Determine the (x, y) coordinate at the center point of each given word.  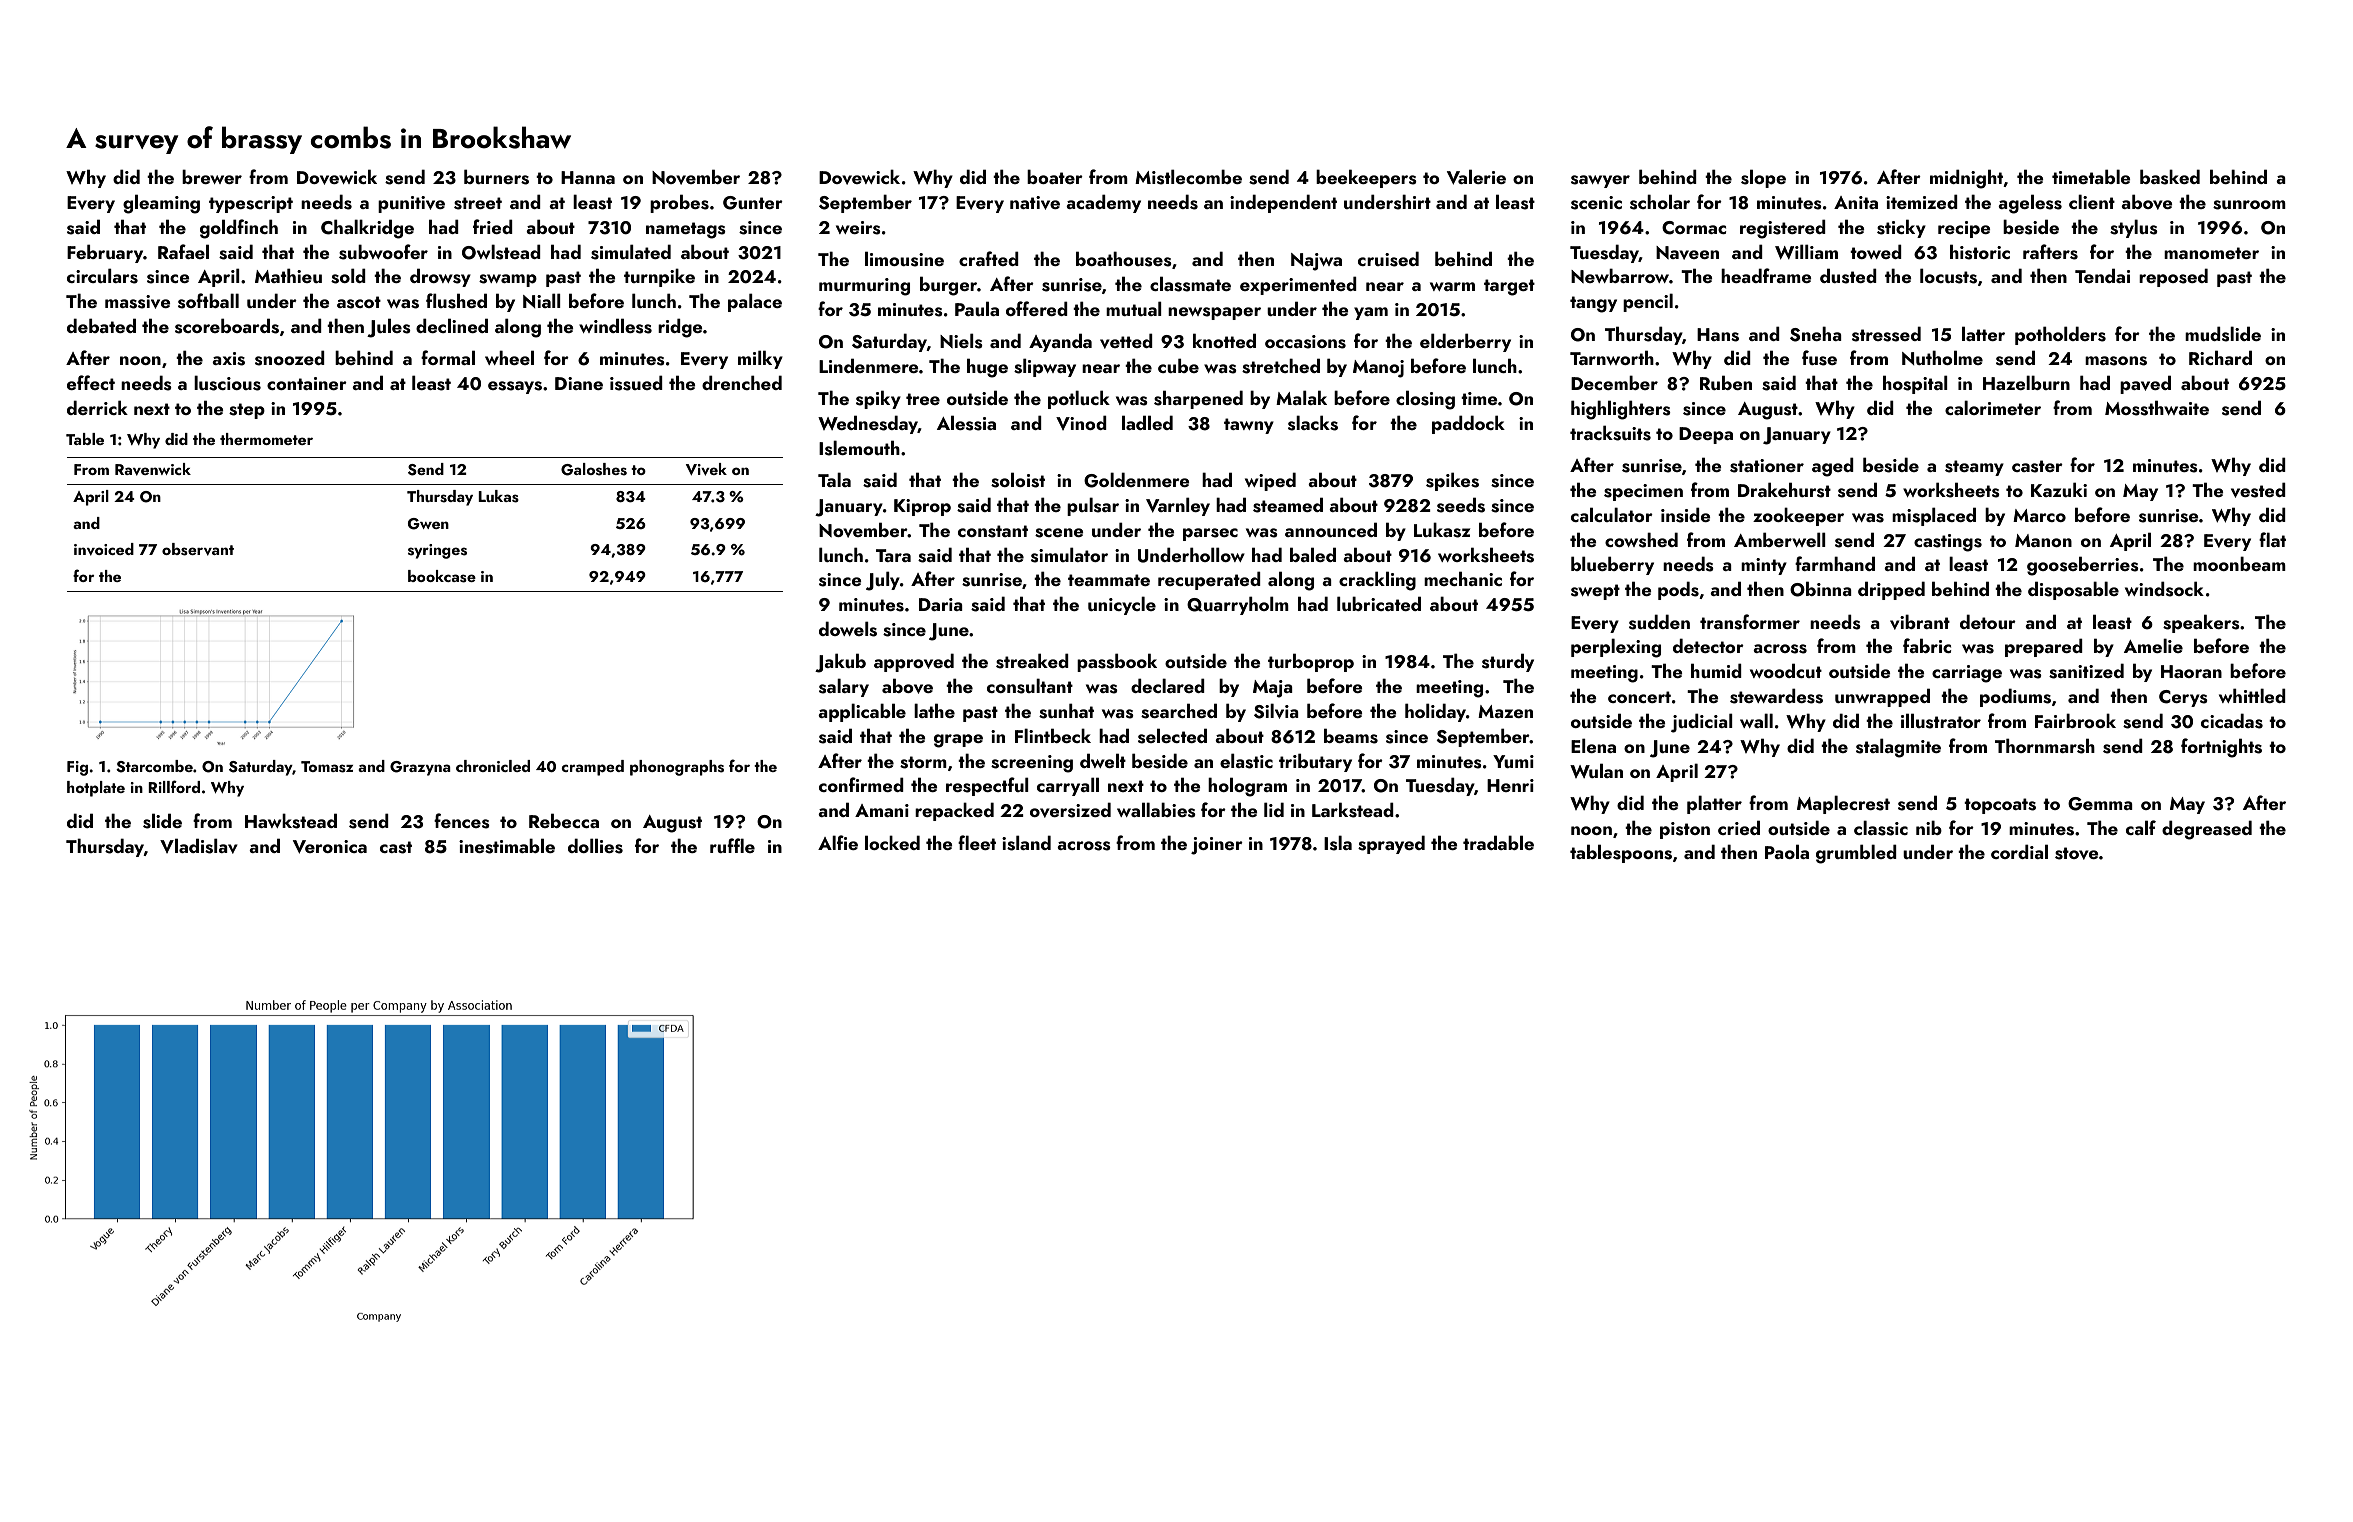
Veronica (330, 847)
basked (2170, 177)
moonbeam (2239, 563)
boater (1055, 176)
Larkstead (1353, 810)
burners (496, 177)
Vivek (706, 469)
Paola (1787, 851)
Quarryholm (1238, 605)
